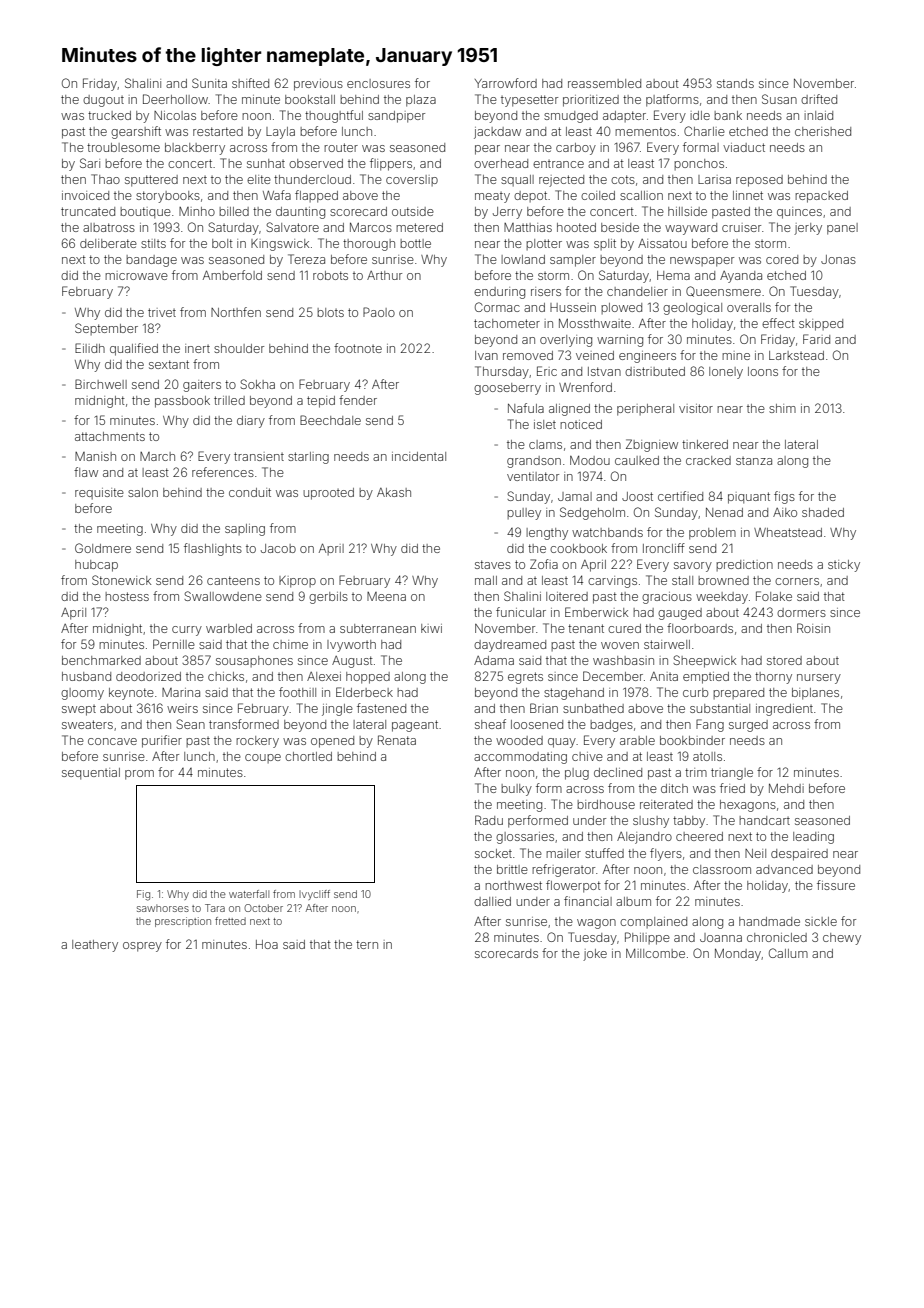  I want to click on coupe, so click(263, 758).
